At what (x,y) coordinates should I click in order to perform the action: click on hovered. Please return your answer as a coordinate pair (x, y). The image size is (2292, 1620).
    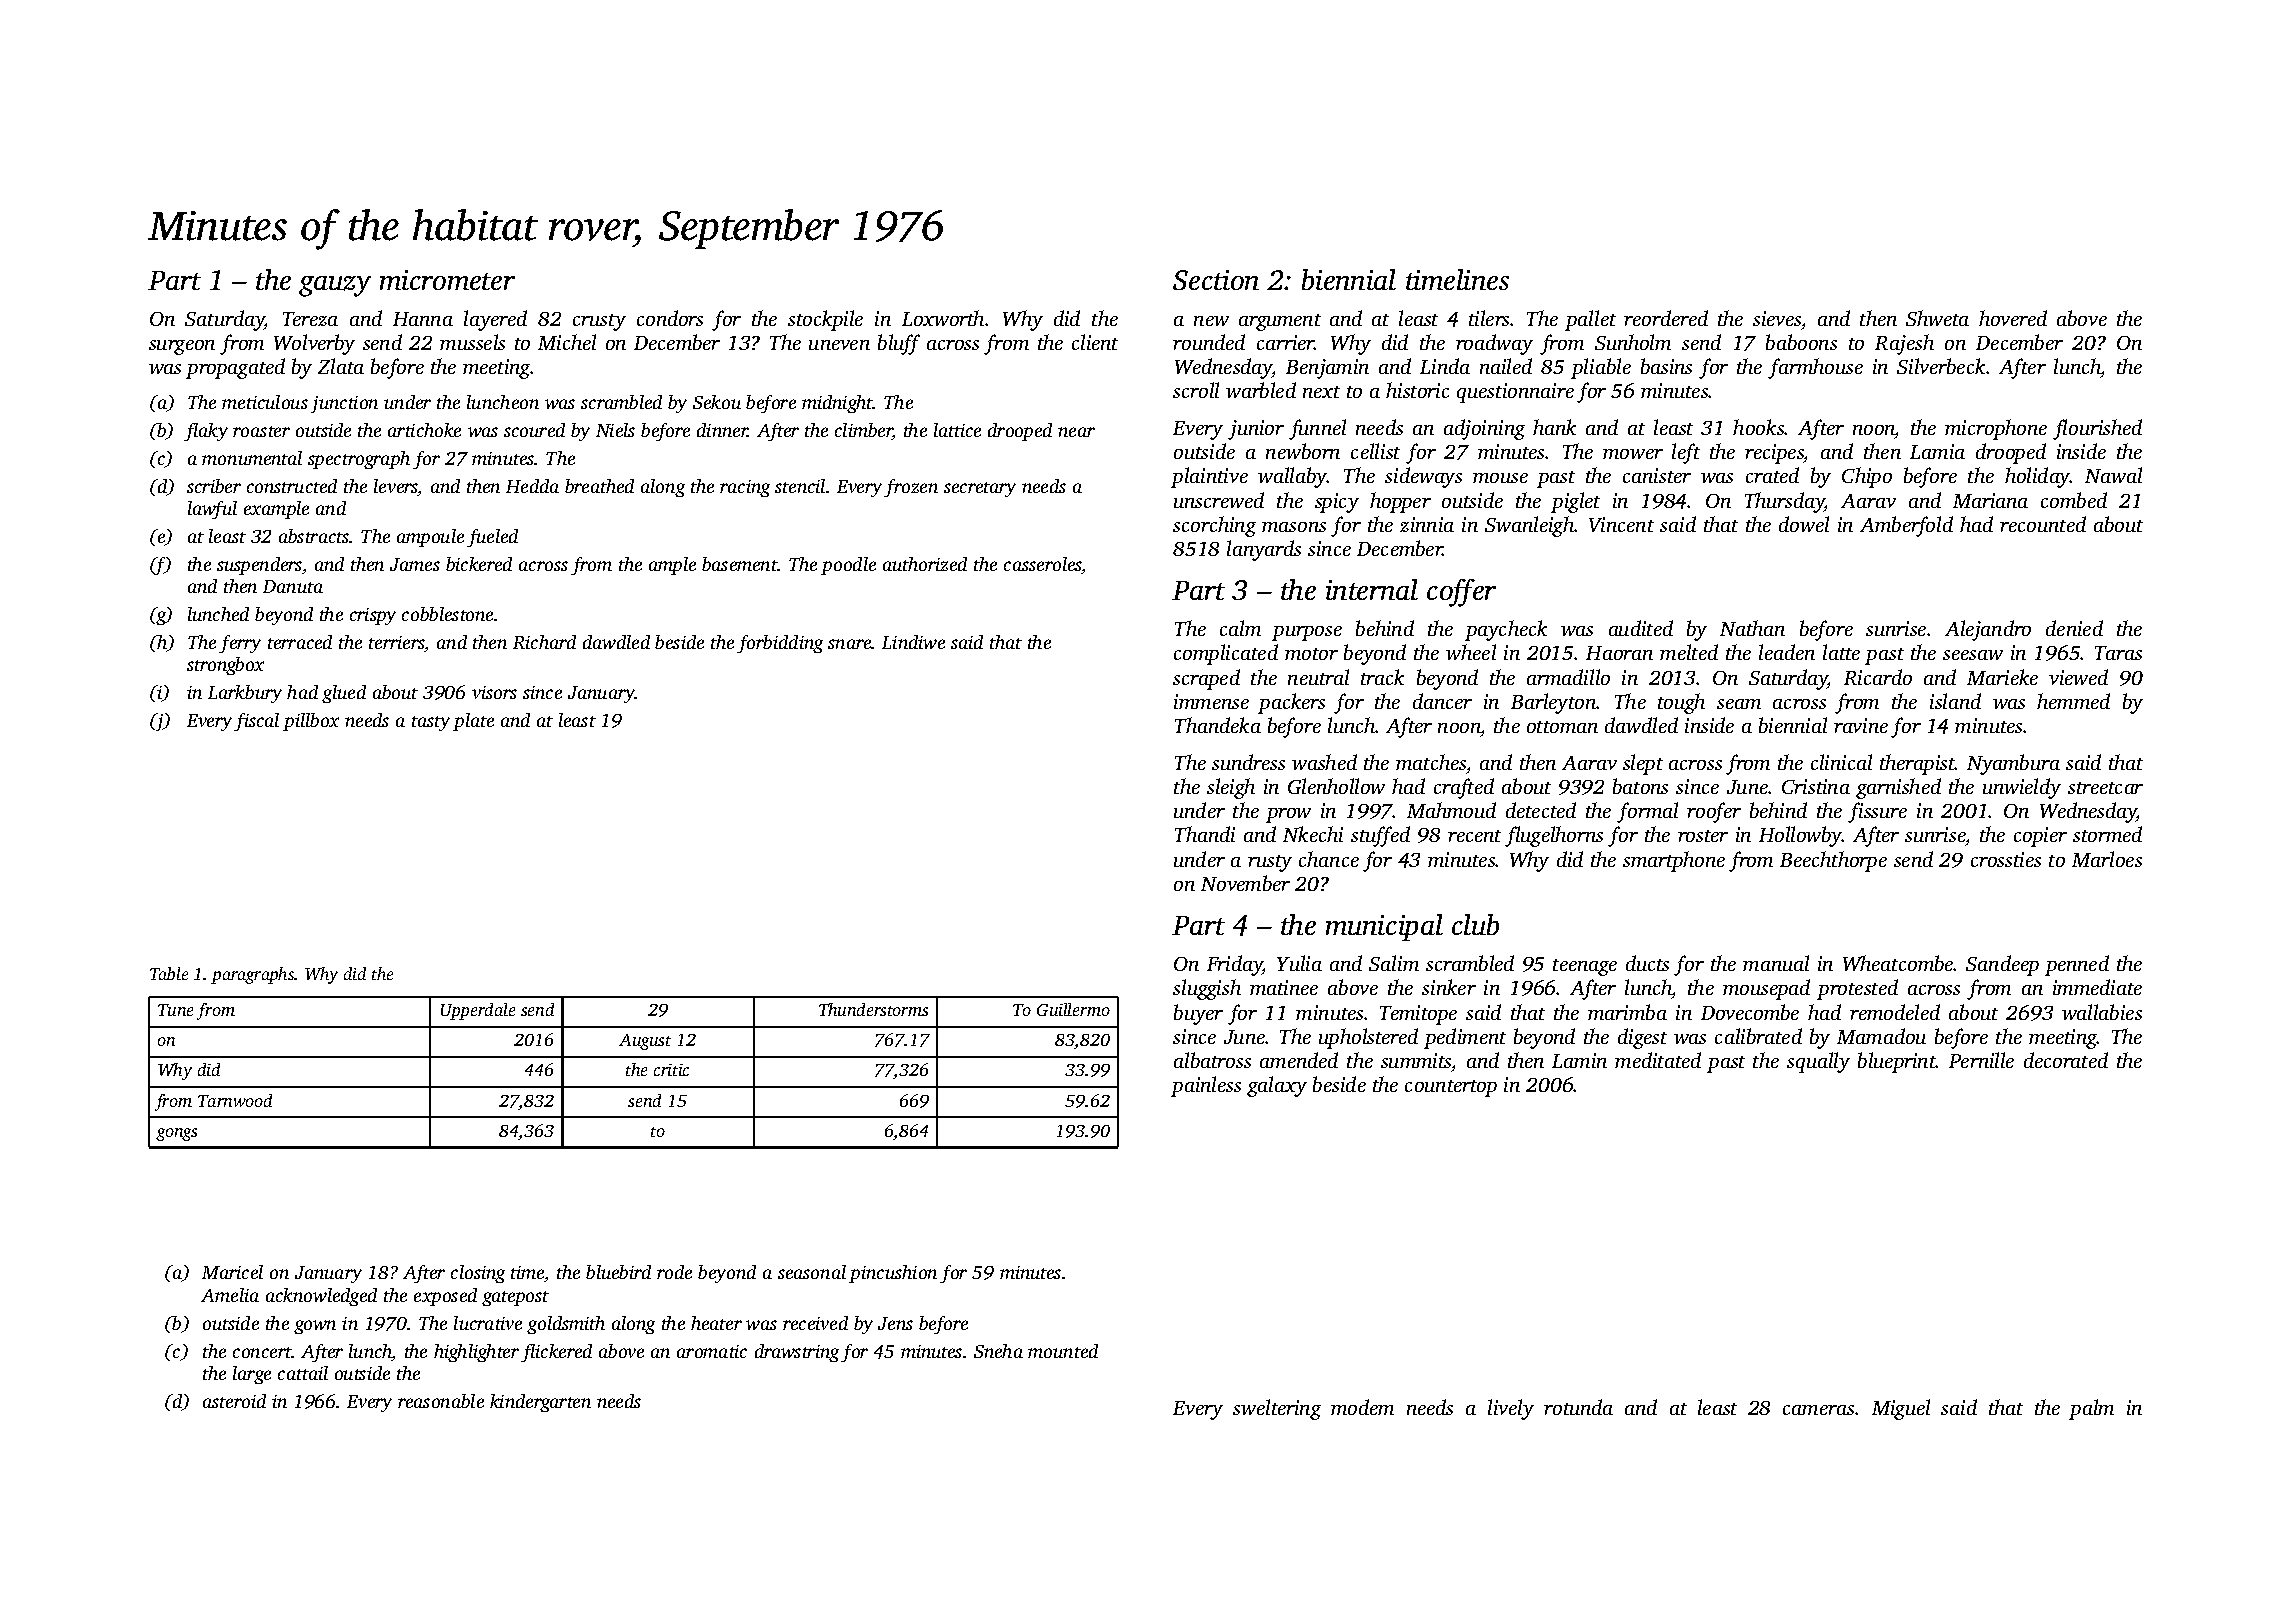
    Looking at the image, I should click on (2013, 318).
